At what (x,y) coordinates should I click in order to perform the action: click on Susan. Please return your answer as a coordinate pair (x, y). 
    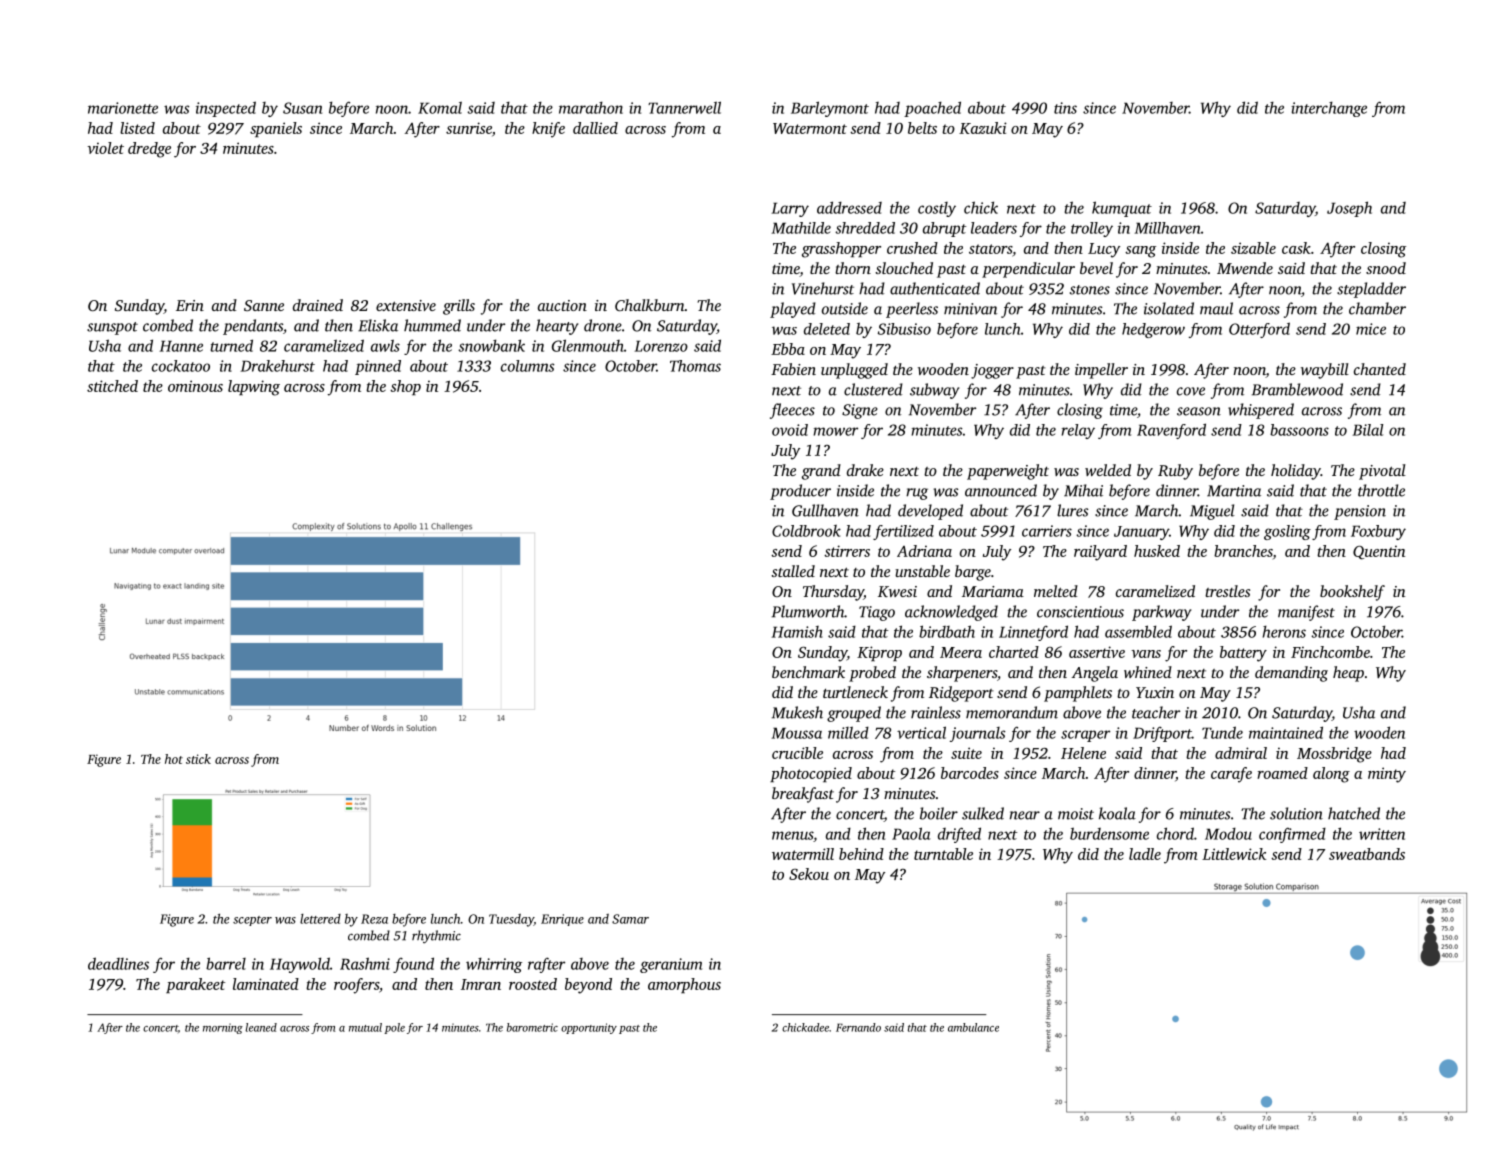
    Looking at the image, I should click on (302, 108).
